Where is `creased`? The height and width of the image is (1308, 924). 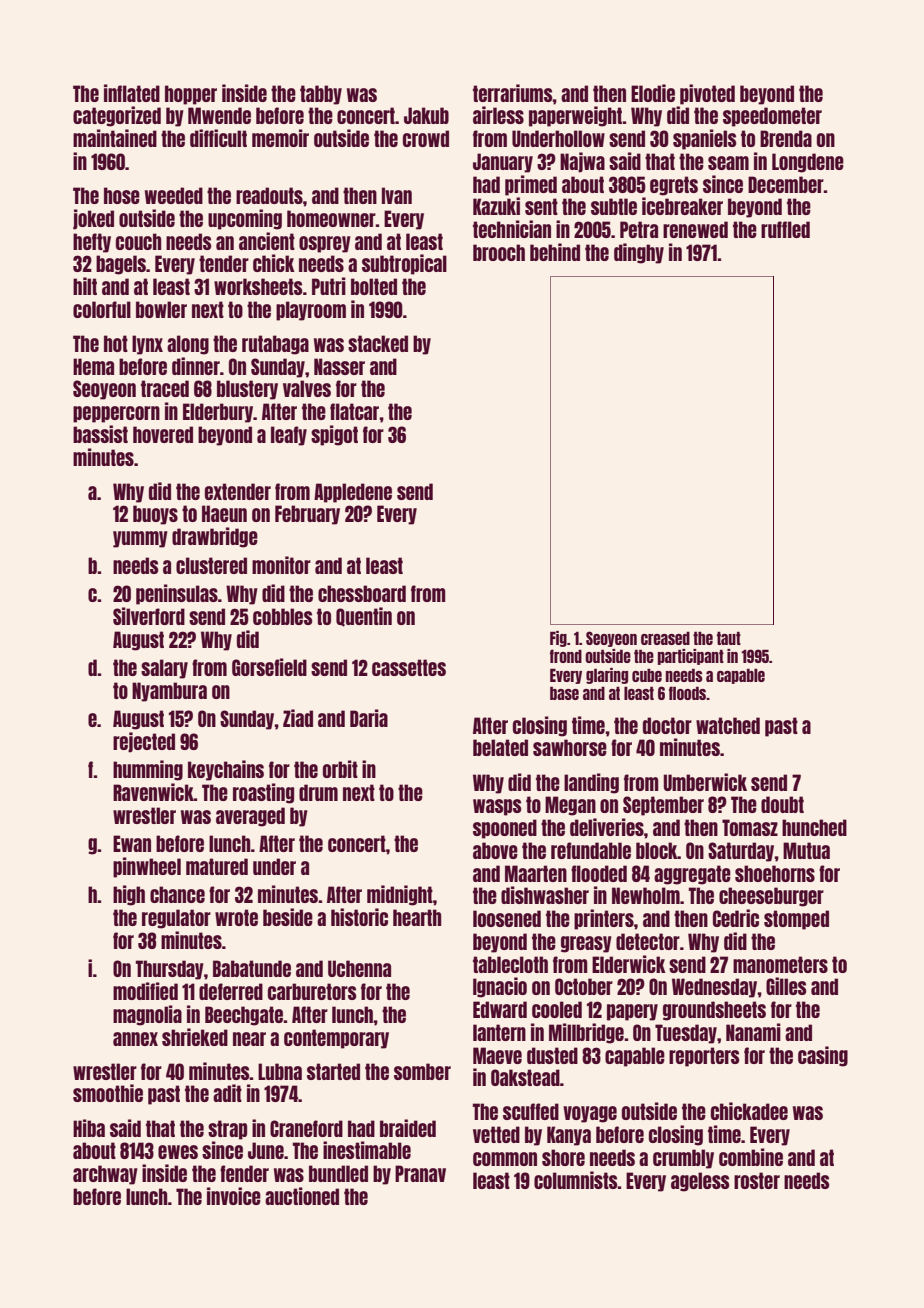 creased is located at coordinates (665, 638).
